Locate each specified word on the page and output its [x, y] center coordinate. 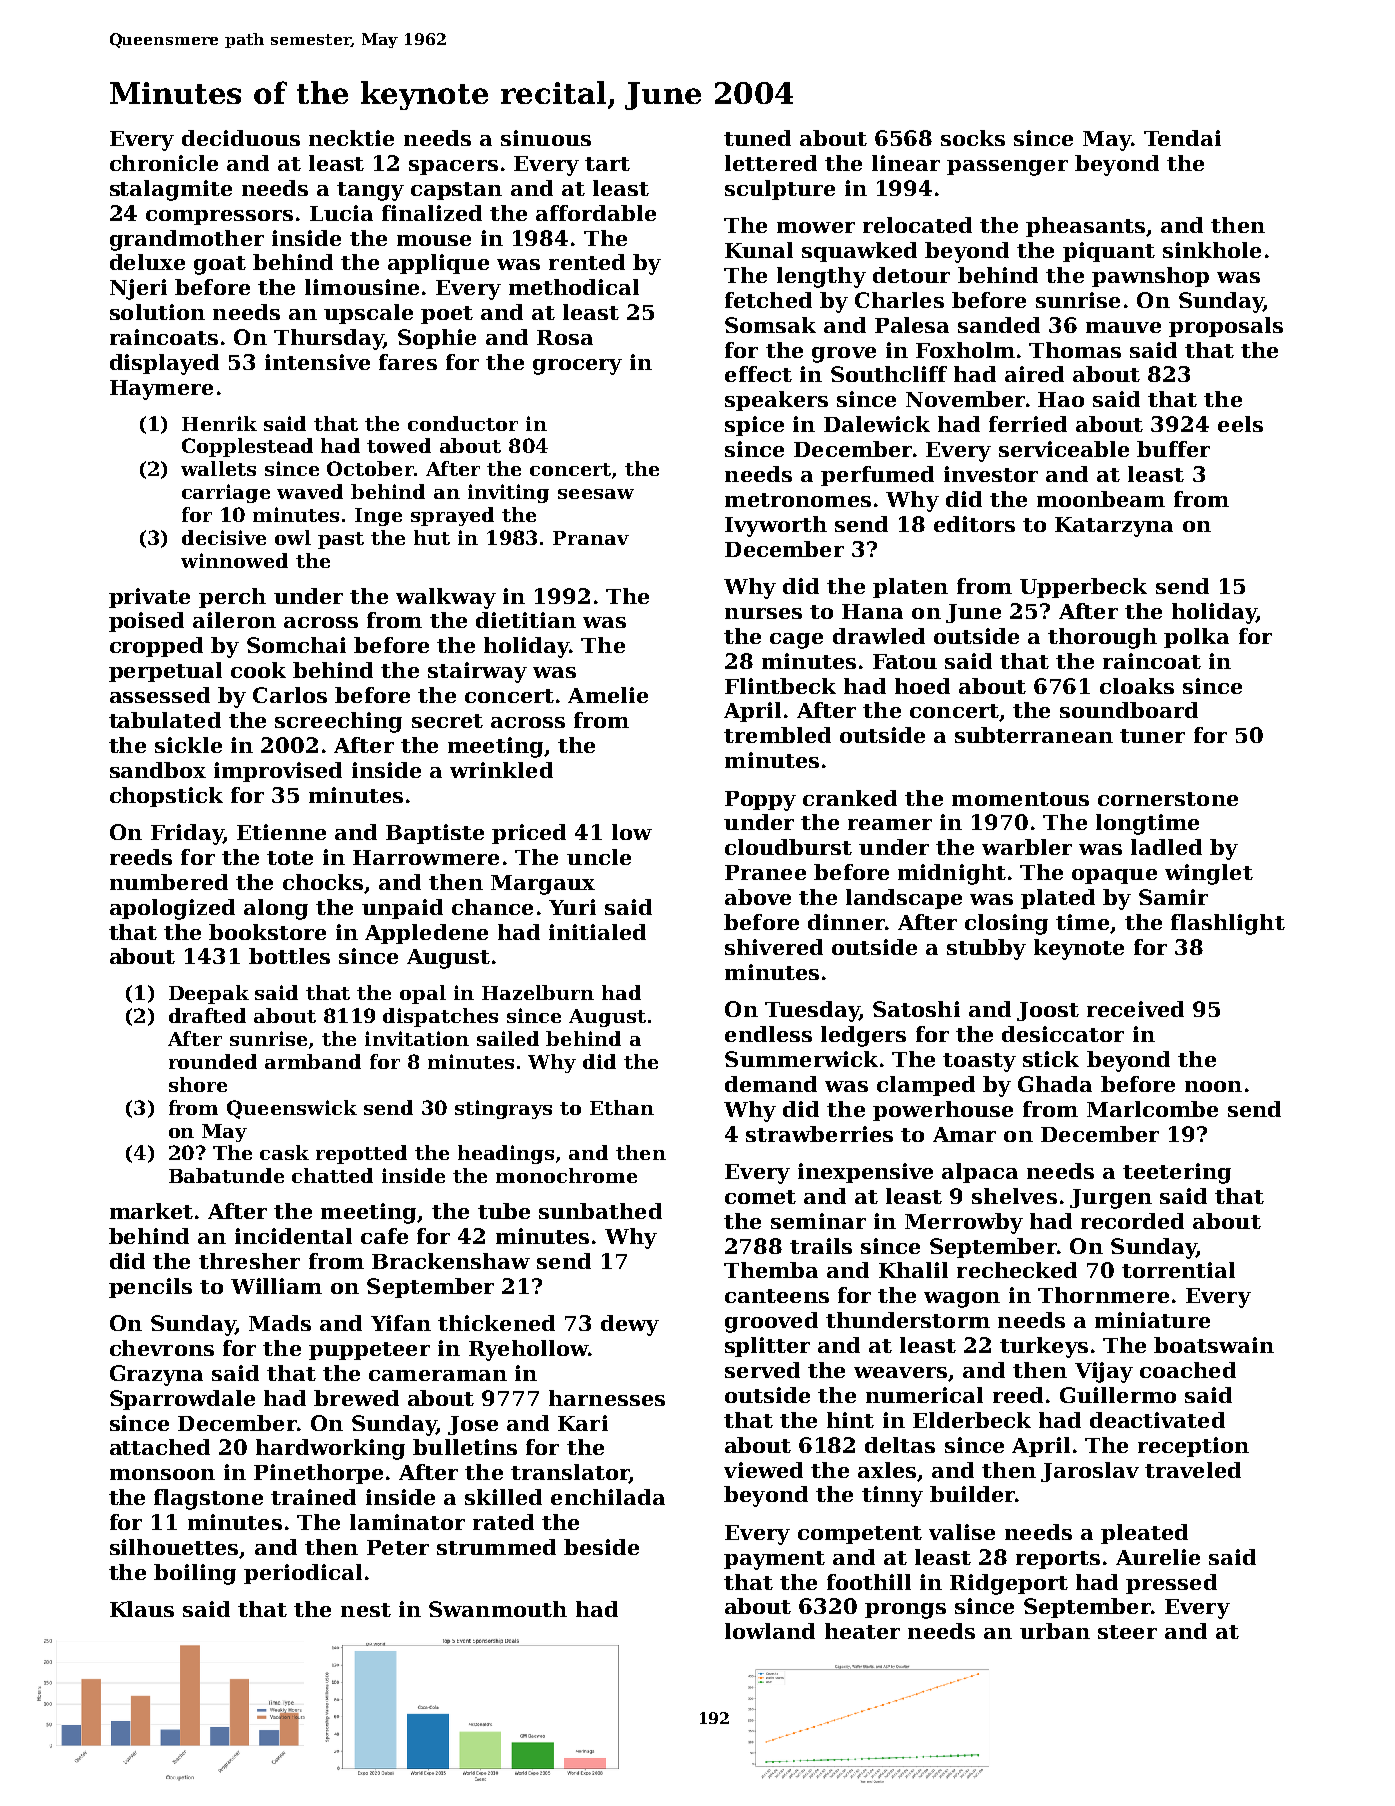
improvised [278, 772]
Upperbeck [1083, 588]
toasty [979, 1062]
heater [862, 1631]
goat [220, 265]
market [151, 1211]
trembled [777, 735]
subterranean [1034, 735]
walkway [446, 598]
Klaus [142, 1609]
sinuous [546, 138]
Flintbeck [780, 686]
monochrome [566, 1175]
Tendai [1182, 138]
